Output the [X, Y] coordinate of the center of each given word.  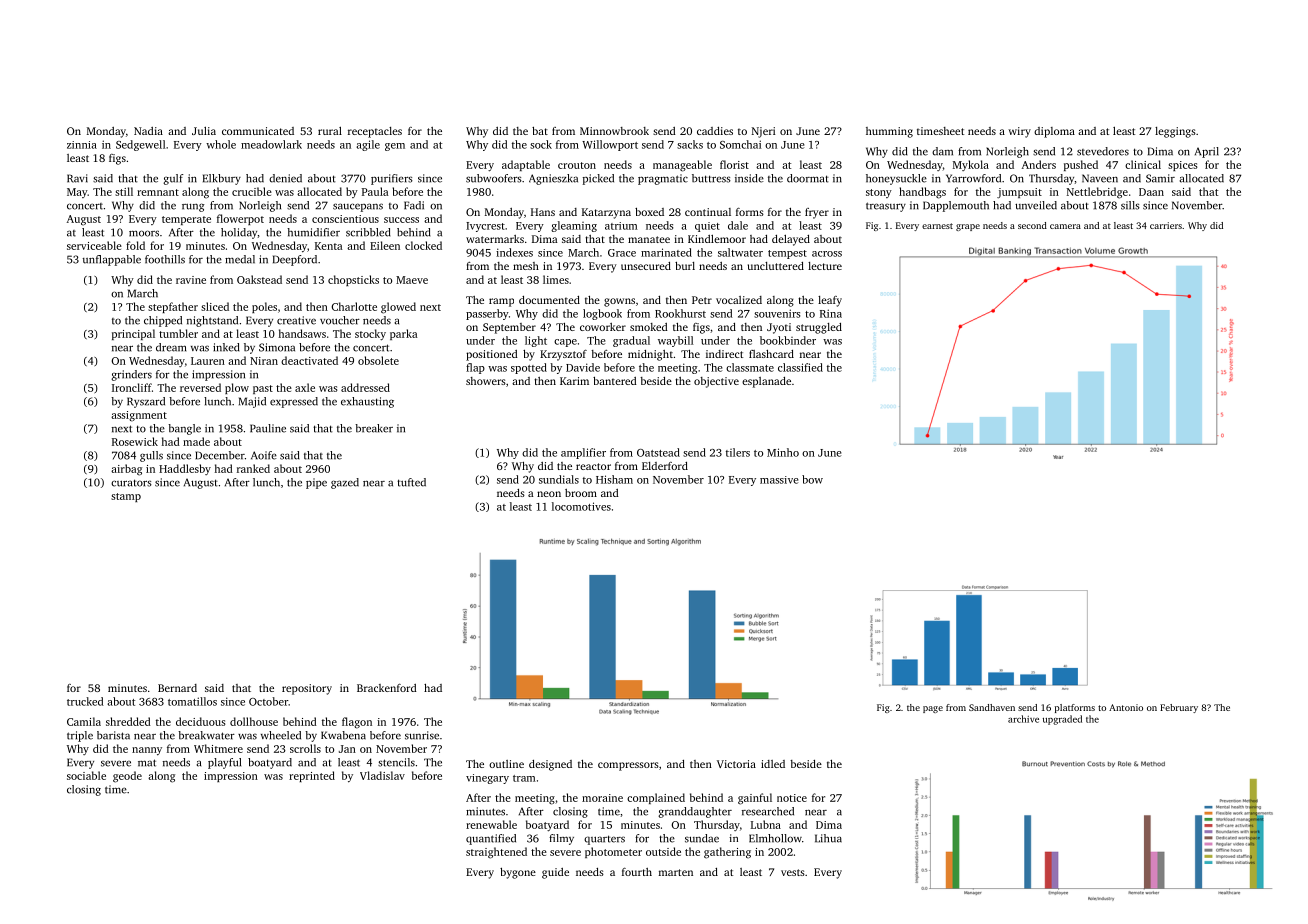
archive [1023, 719]
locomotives [581, 506]
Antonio [1126, 707]
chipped [163, 321]
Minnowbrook [614, 131]
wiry [1019, 132]
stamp [126, 497]
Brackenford [387, 688]
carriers [1166, 225]
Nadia [148, 131]
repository [307, 689]
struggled [819, 328]
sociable [86, 775]
